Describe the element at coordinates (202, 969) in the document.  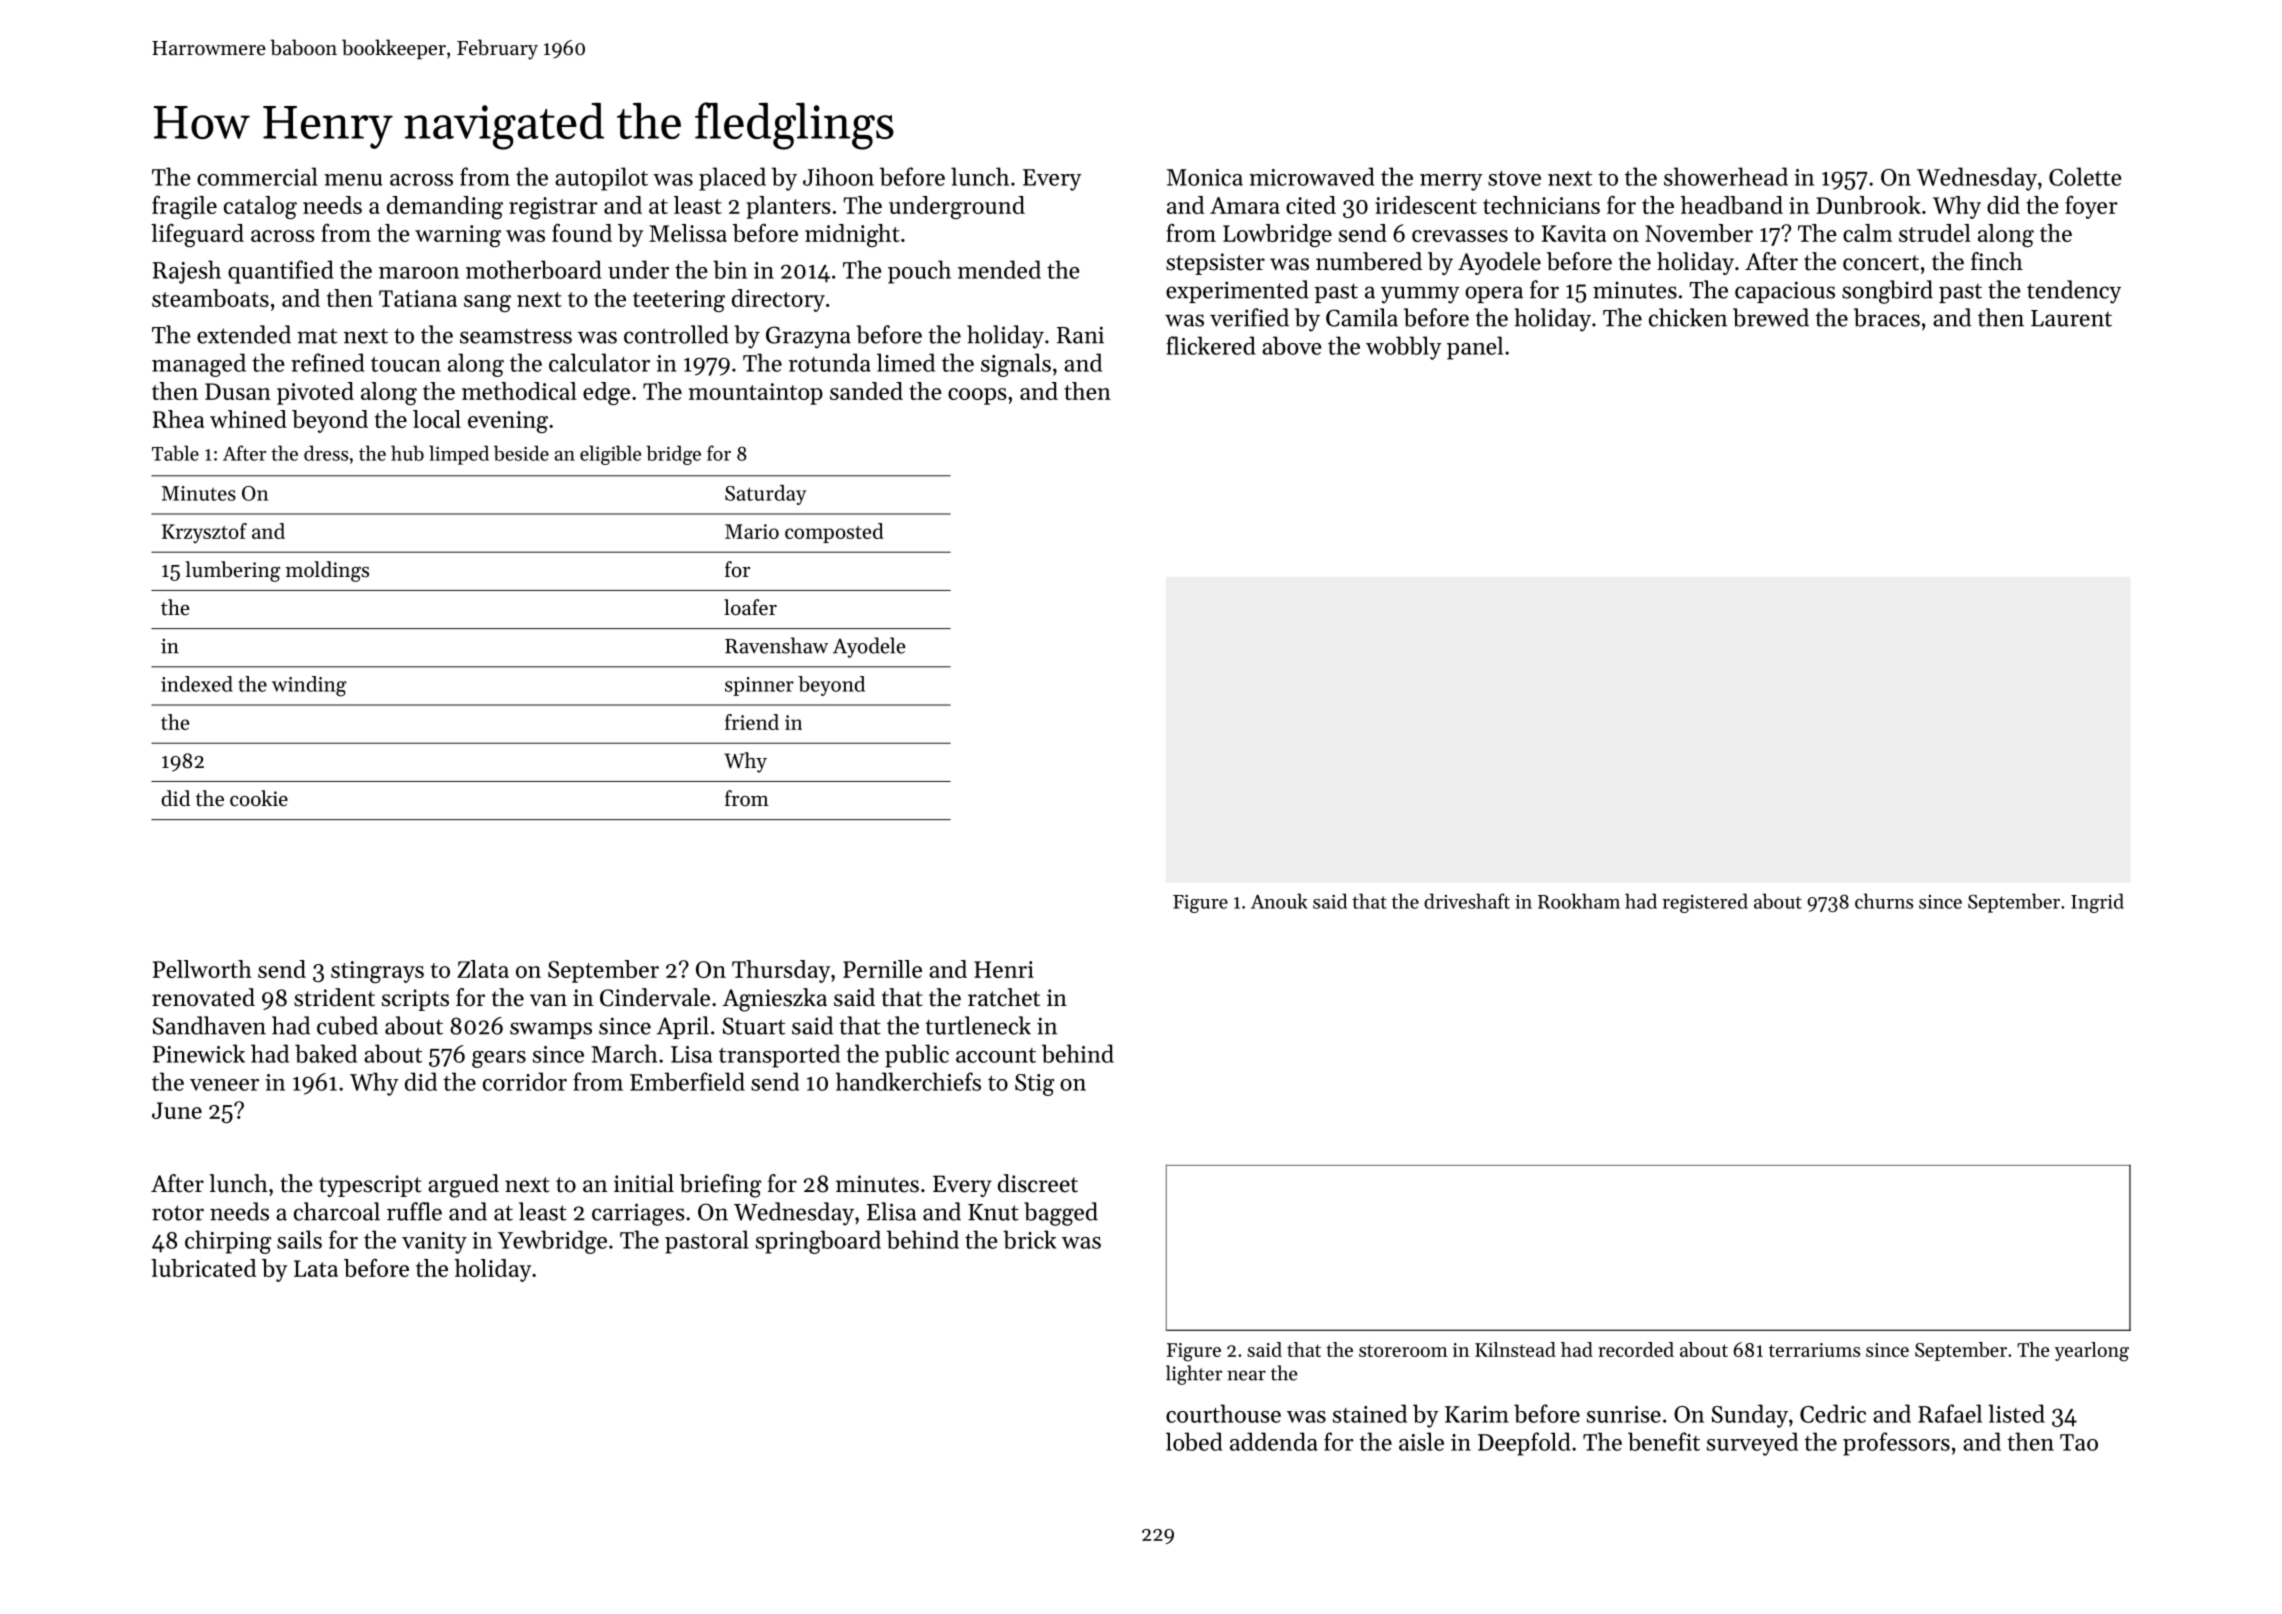
I see `Pellworth` at that location.
